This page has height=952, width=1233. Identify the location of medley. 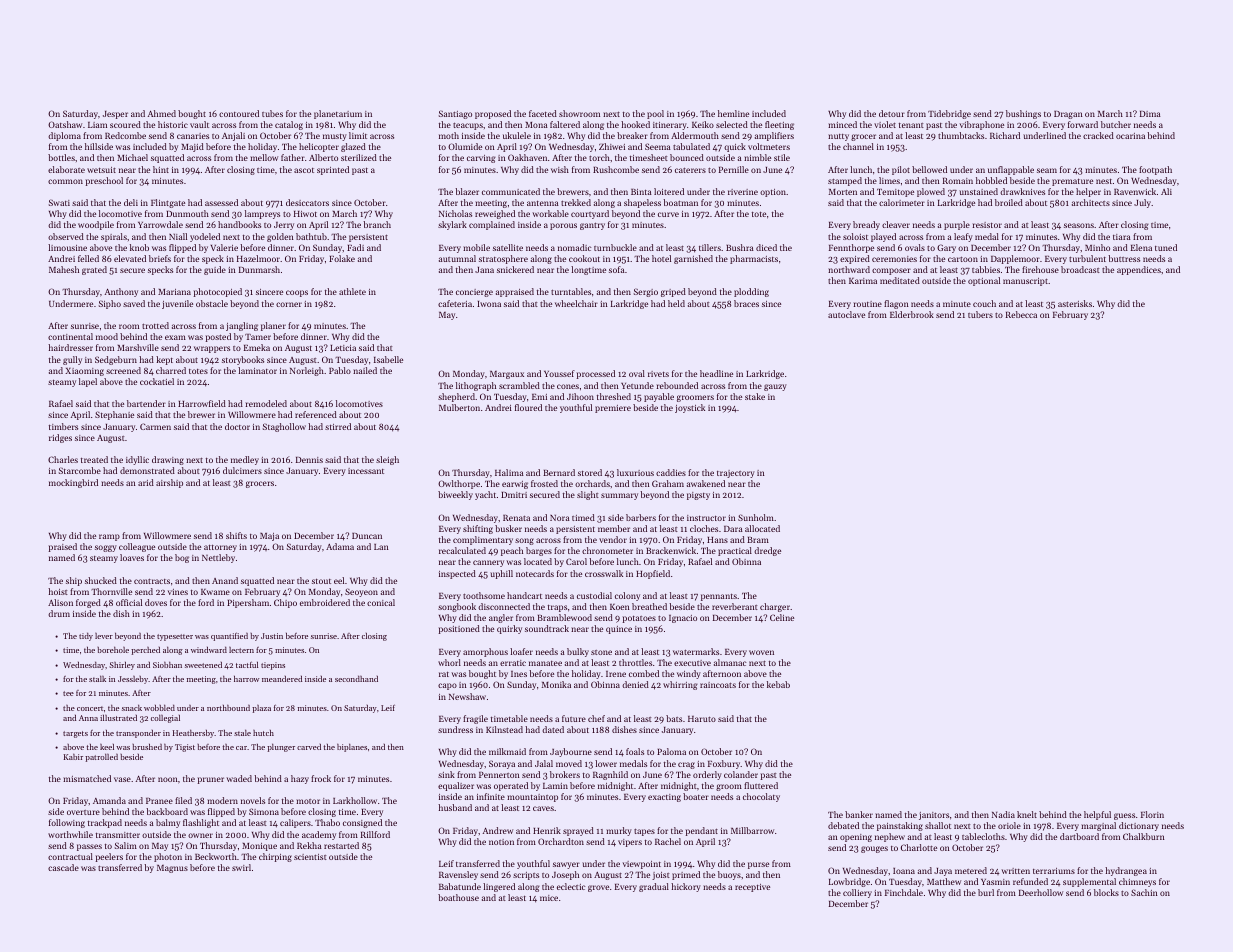
(245, 460).
